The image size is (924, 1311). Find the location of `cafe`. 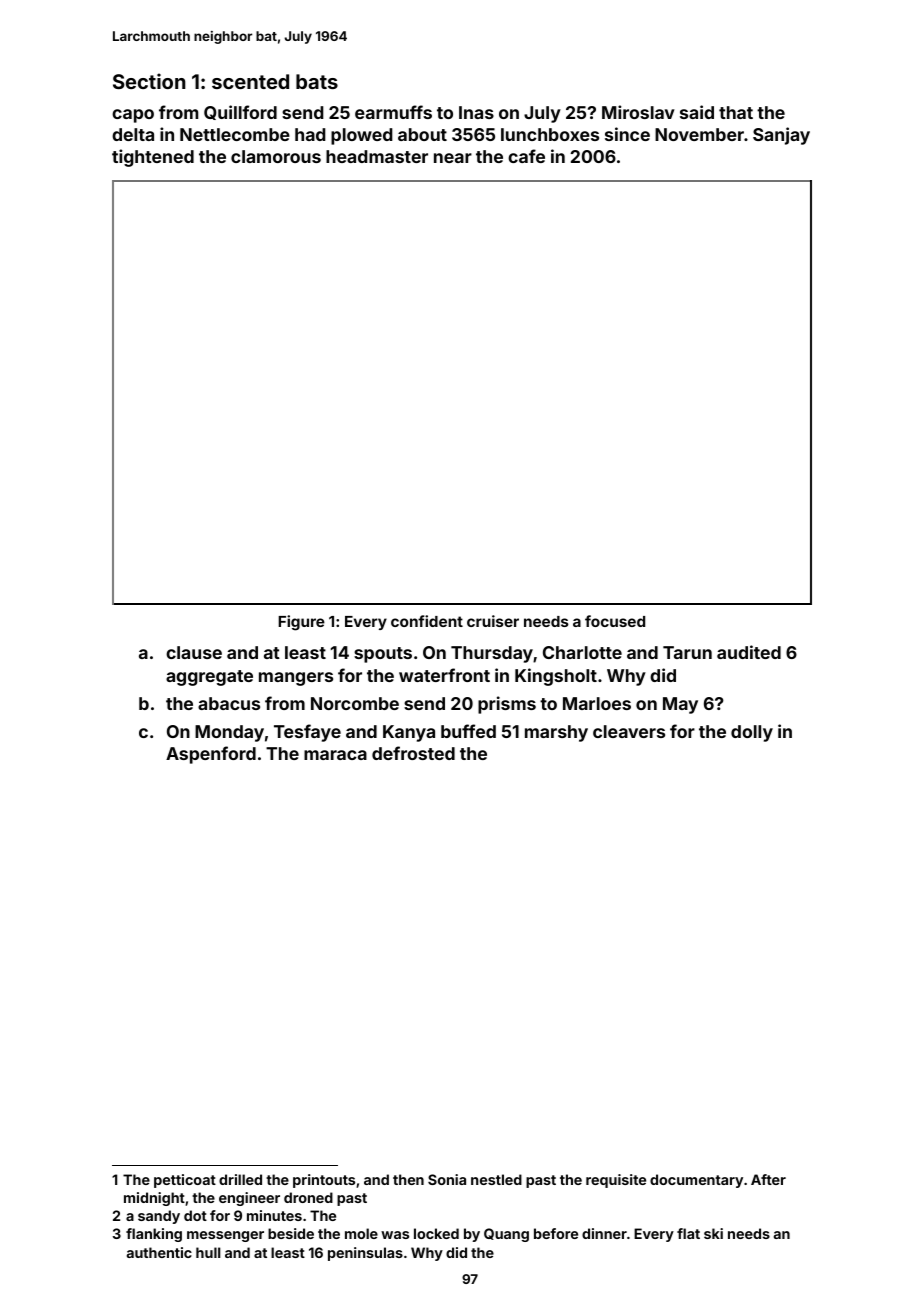

cafe is located at coordinates (526, 156).
